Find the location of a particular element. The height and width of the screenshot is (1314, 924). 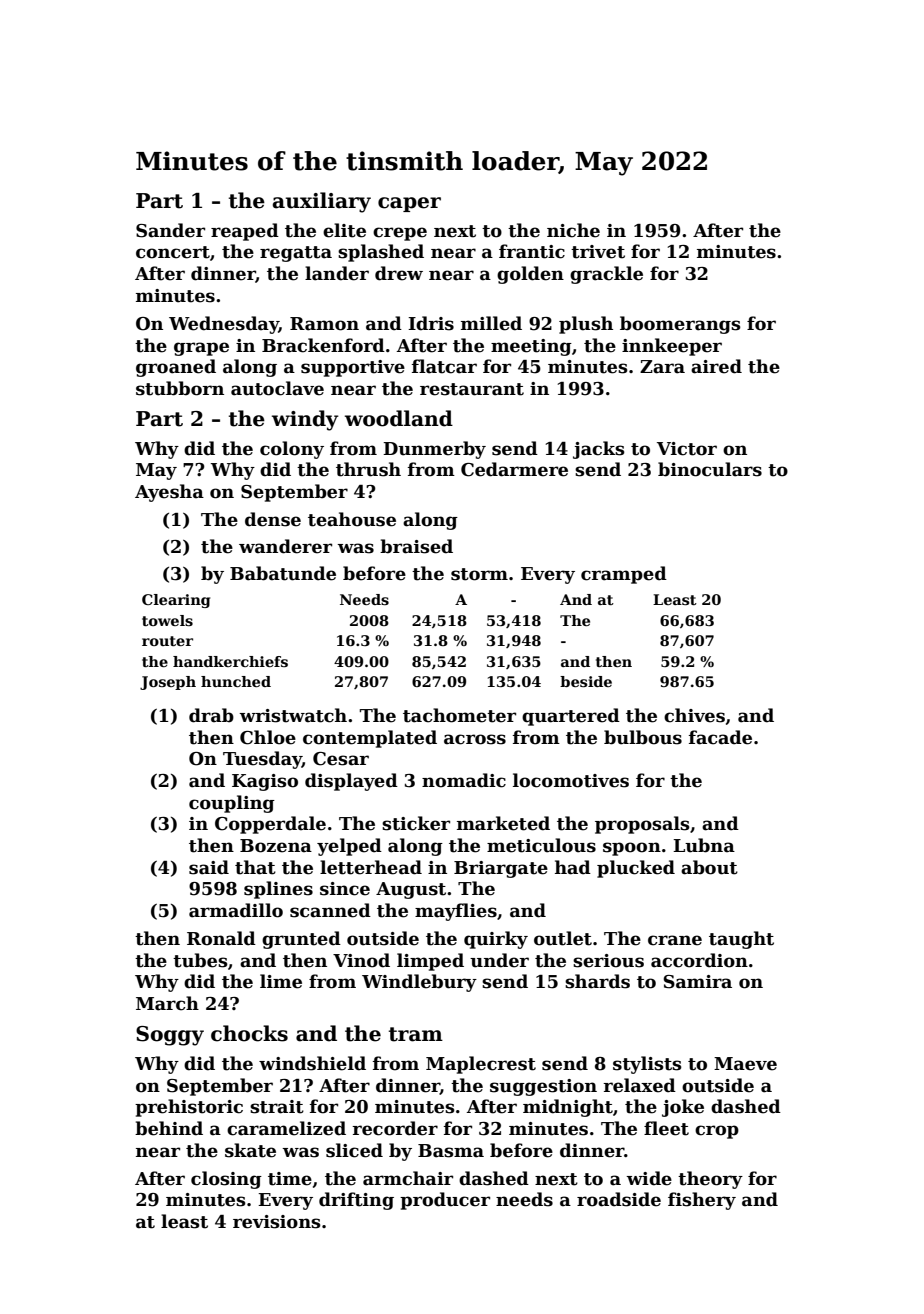

jacks is located at coordinates (599, 450).
